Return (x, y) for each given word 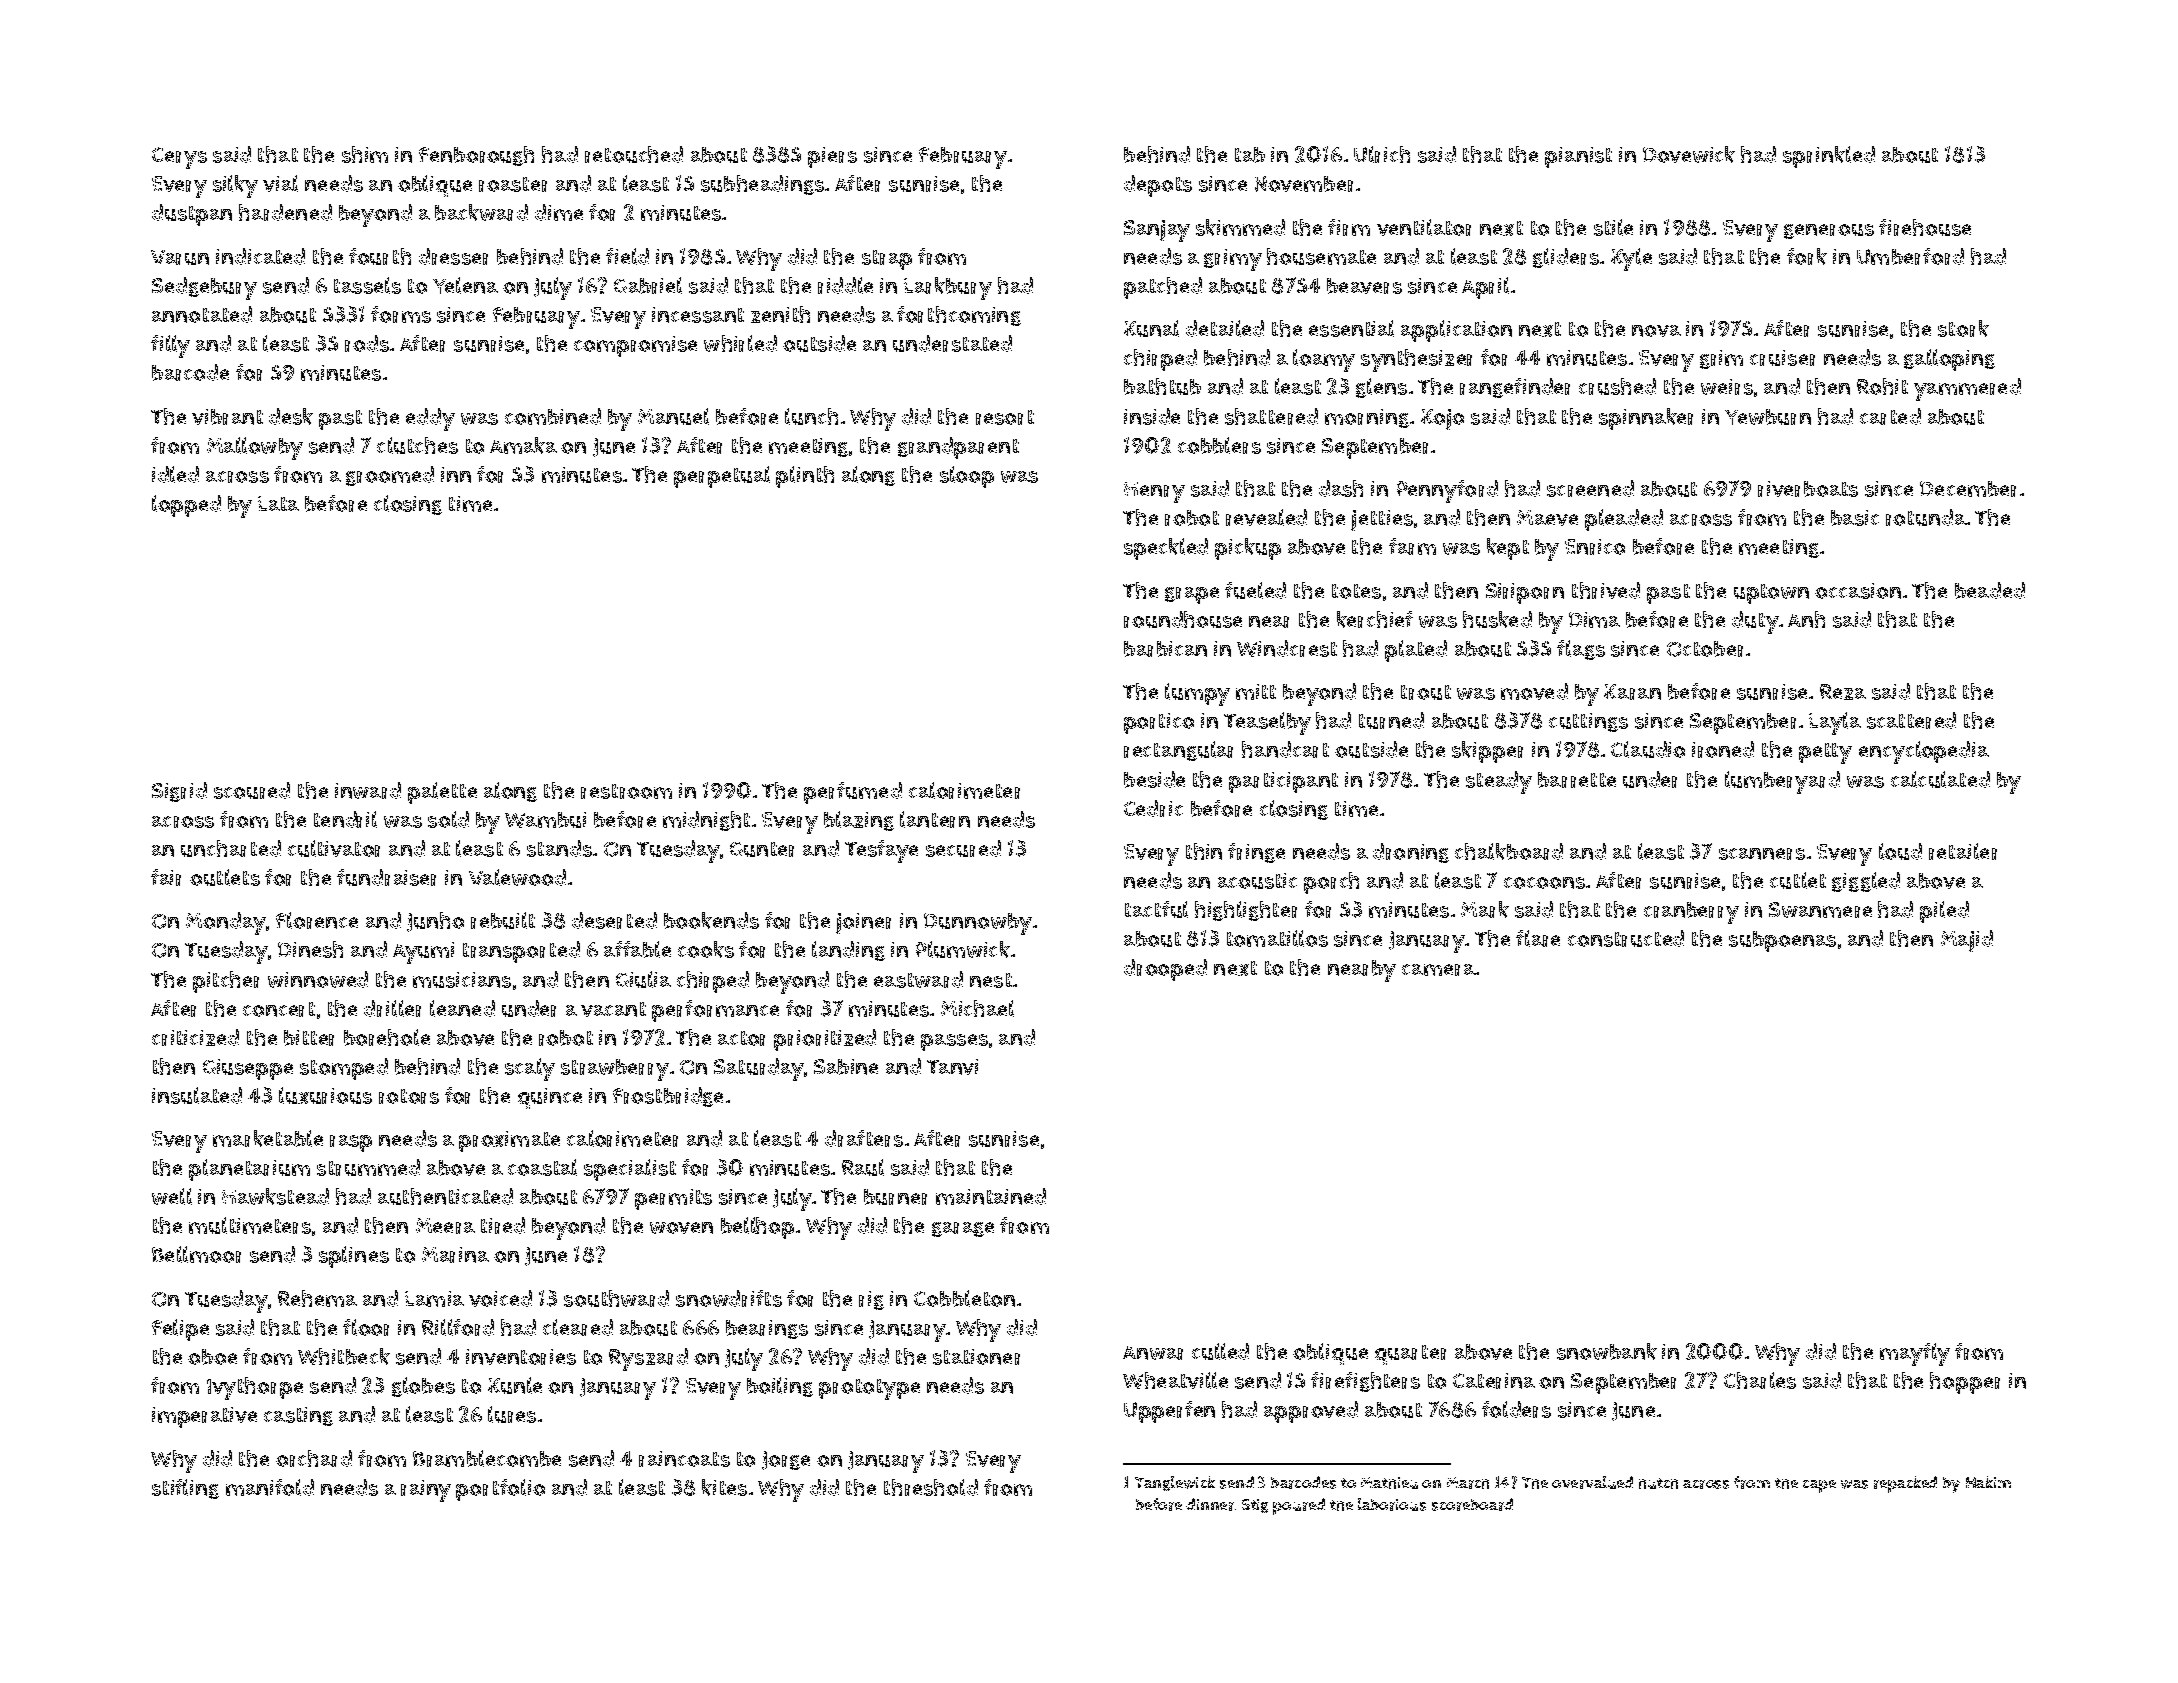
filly (170, 346)
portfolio (500, 1490)
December (1968, 489)
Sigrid (179, 792)
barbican (1165, 649)
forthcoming (959, 316)
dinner (1210, 1504)
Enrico (1595, 547)
